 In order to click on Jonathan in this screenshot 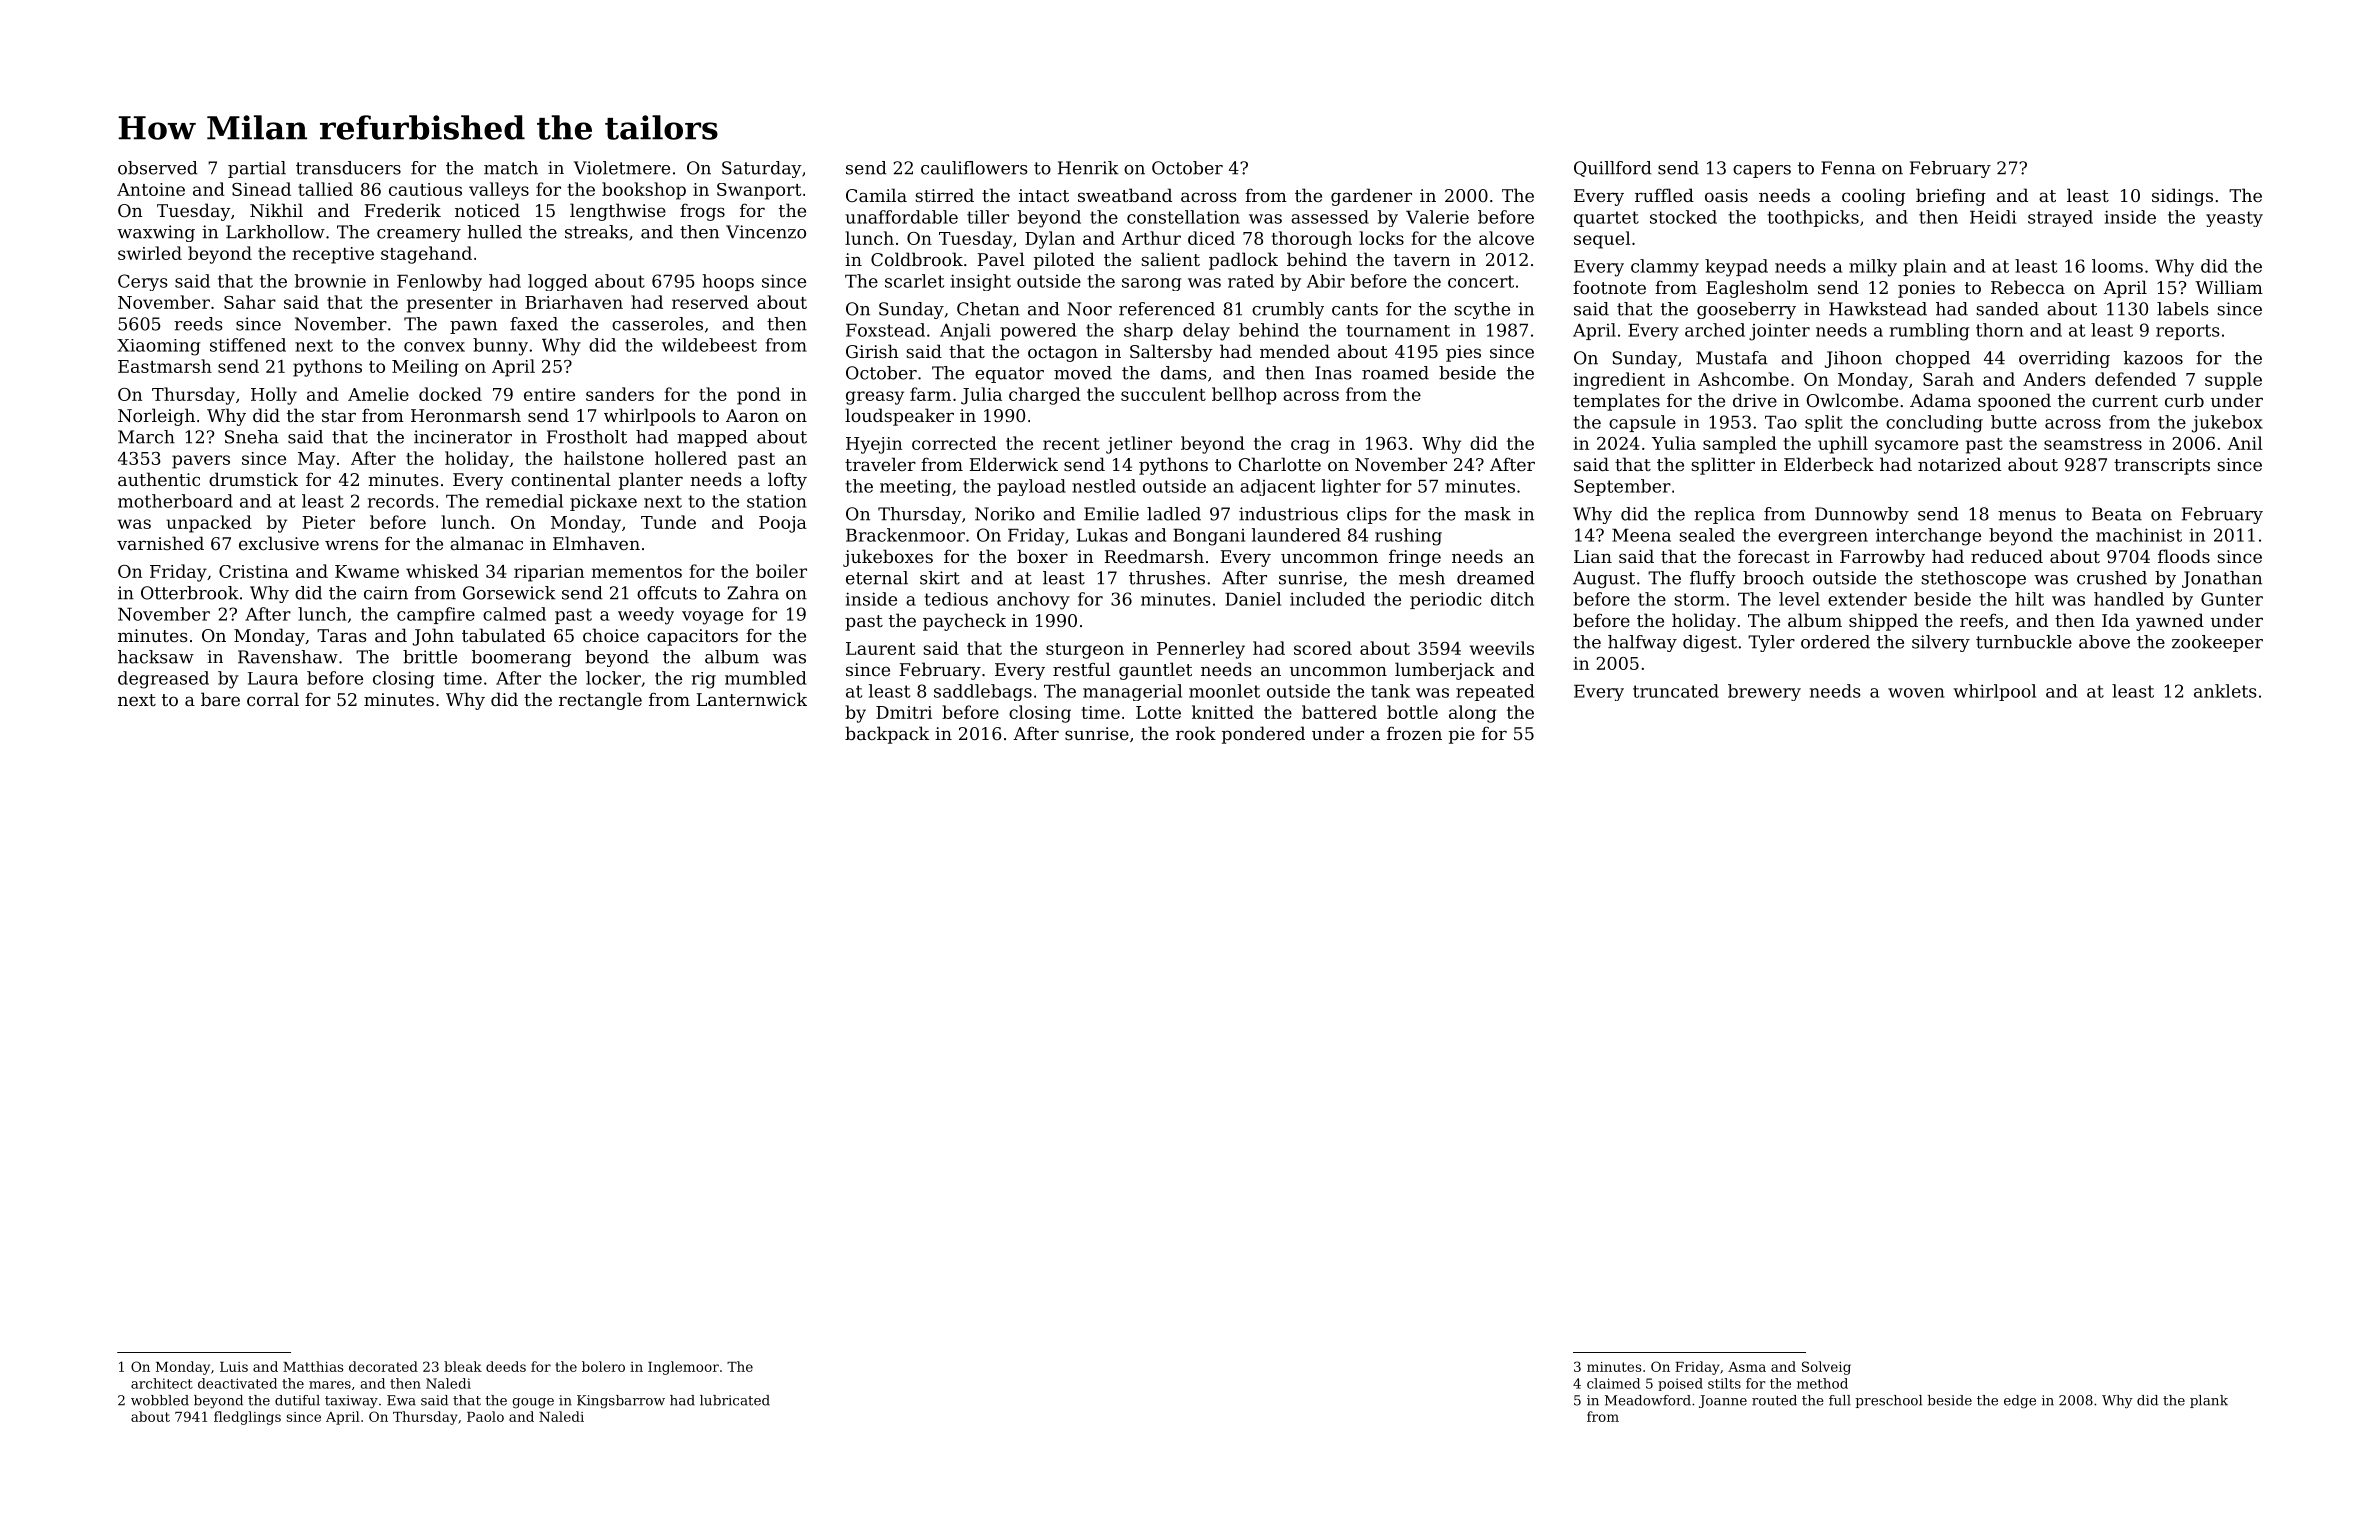, I will do `click(2222, 579)`.
